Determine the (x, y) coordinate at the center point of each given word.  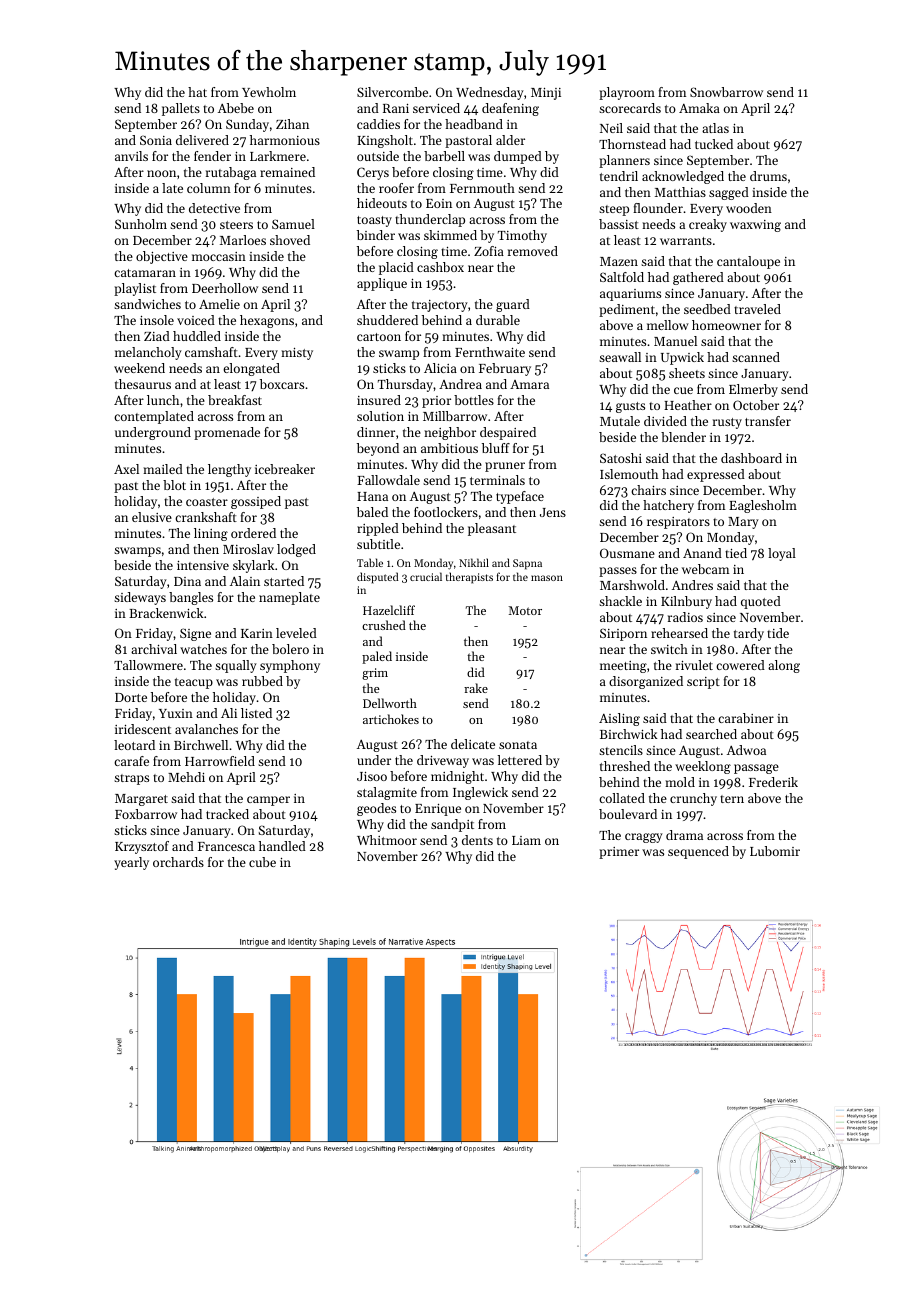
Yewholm (269, 92)
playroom (627, 93)
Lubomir (775, 851)
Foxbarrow (146, 814)
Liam (526, 840)
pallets (181, 109)
